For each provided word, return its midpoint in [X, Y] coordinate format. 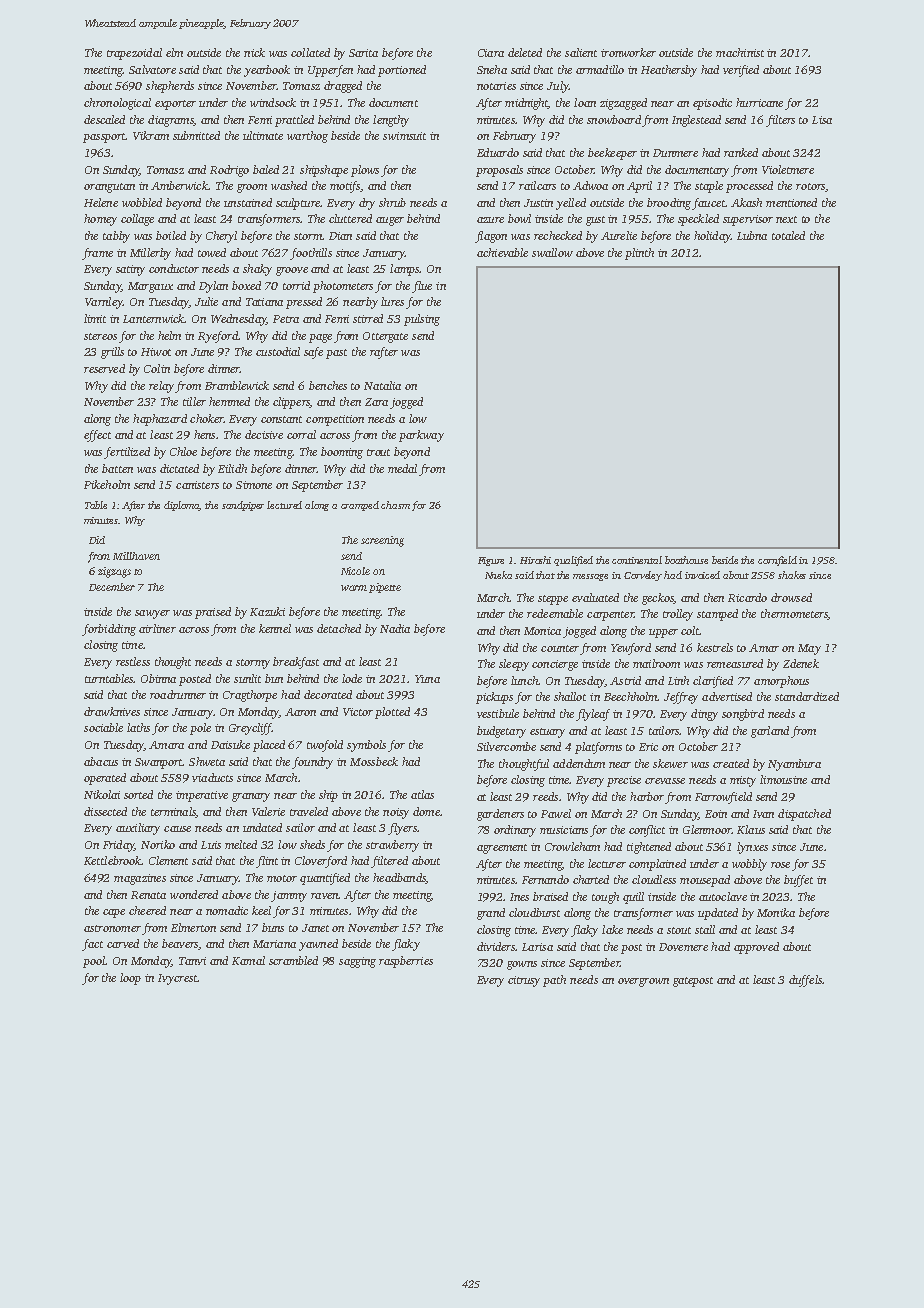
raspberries [406, 962]
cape [114, 913]
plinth [639, 254]
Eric [648, 747]
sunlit [247, 678]
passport [104, 138]
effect [97, 436]
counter [560, 648]
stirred [368, 318]
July [558, 87]
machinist [740, 52]
